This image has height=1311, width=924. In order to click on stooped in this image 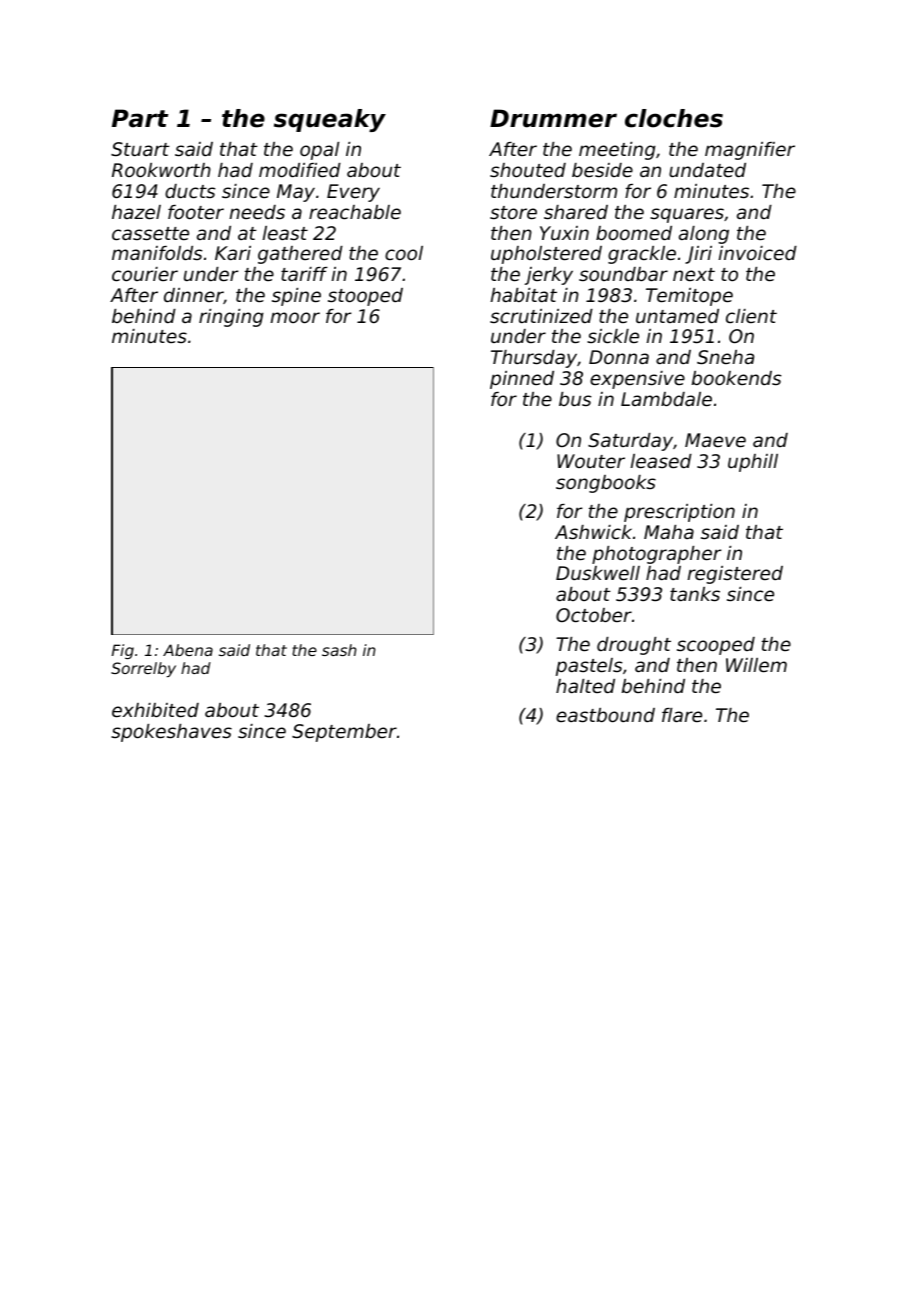, I will do `click(365, 297)`.
